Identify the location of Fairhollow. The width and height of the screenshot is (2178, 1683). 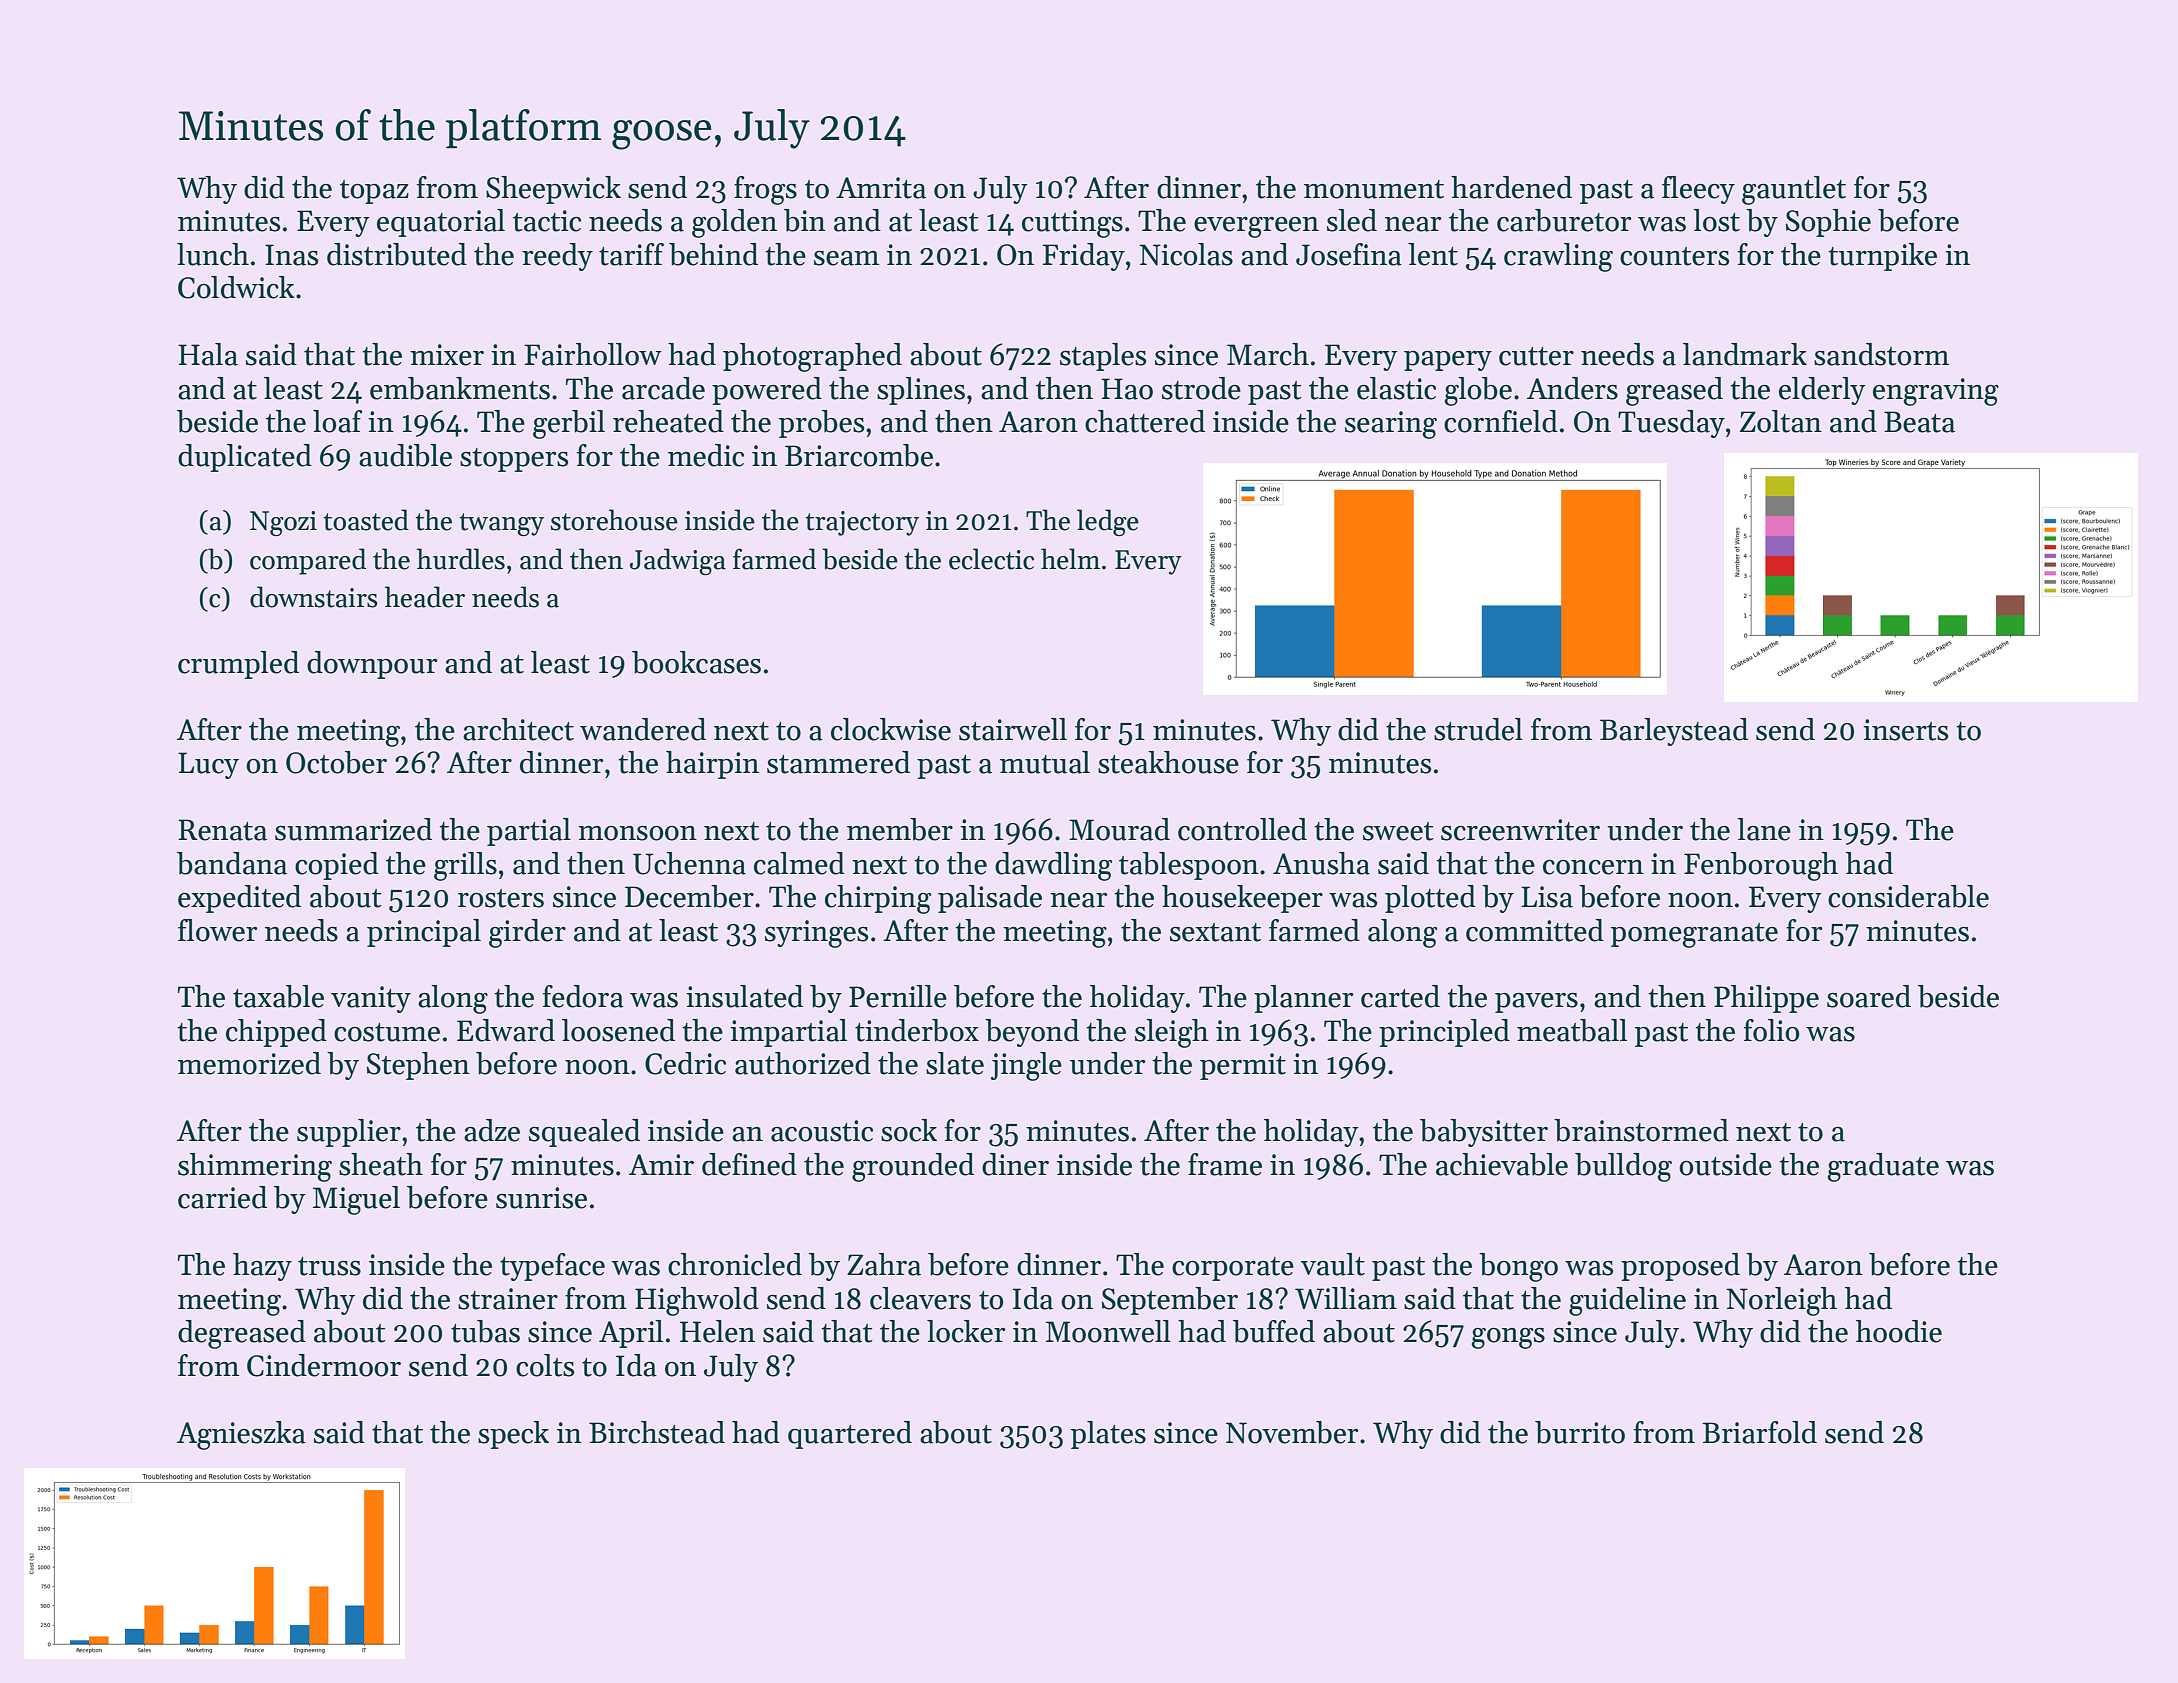
(593, 354).
